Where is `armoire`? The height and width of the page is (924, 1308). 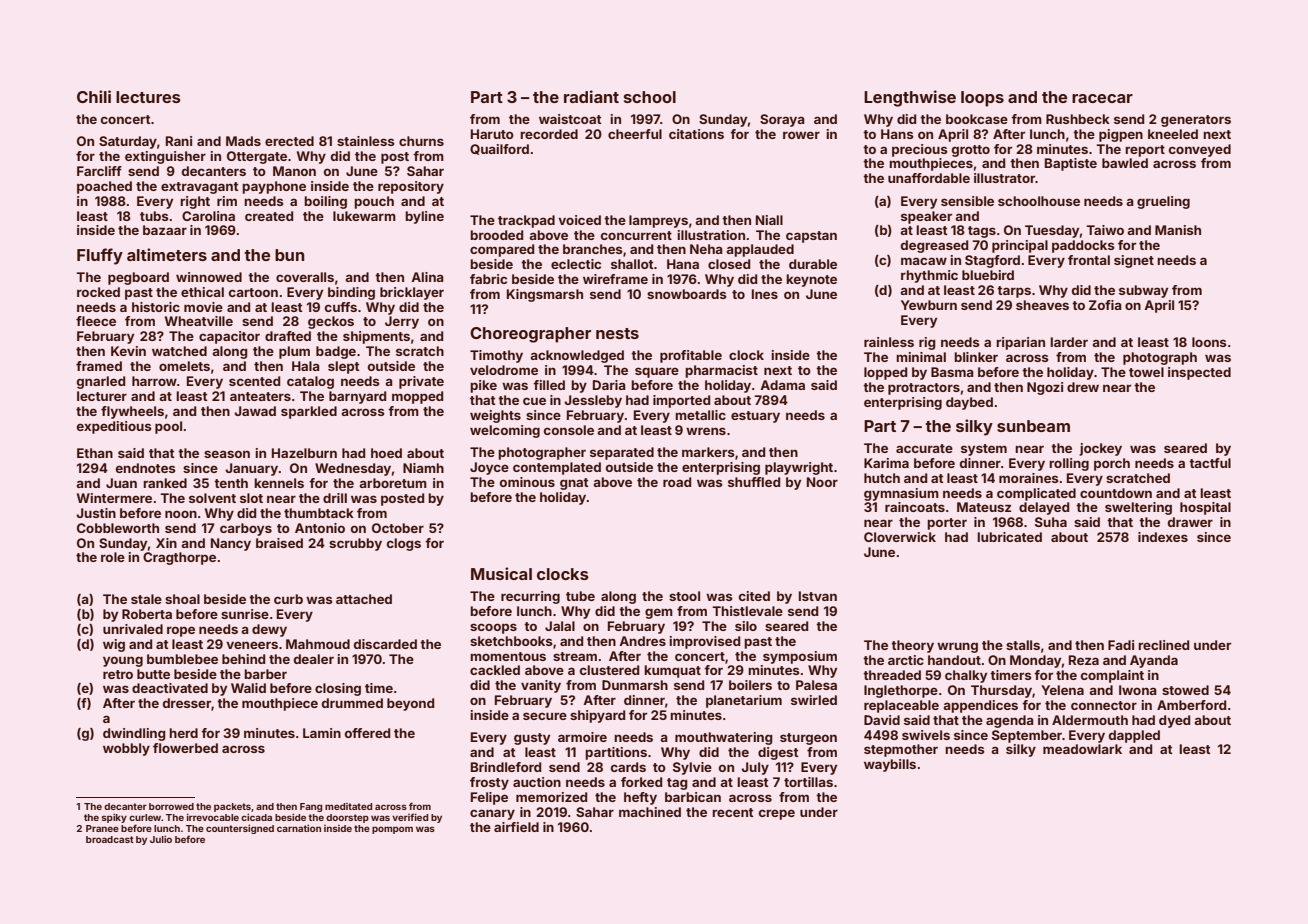
armoire is located at coordinates (582, 737).
